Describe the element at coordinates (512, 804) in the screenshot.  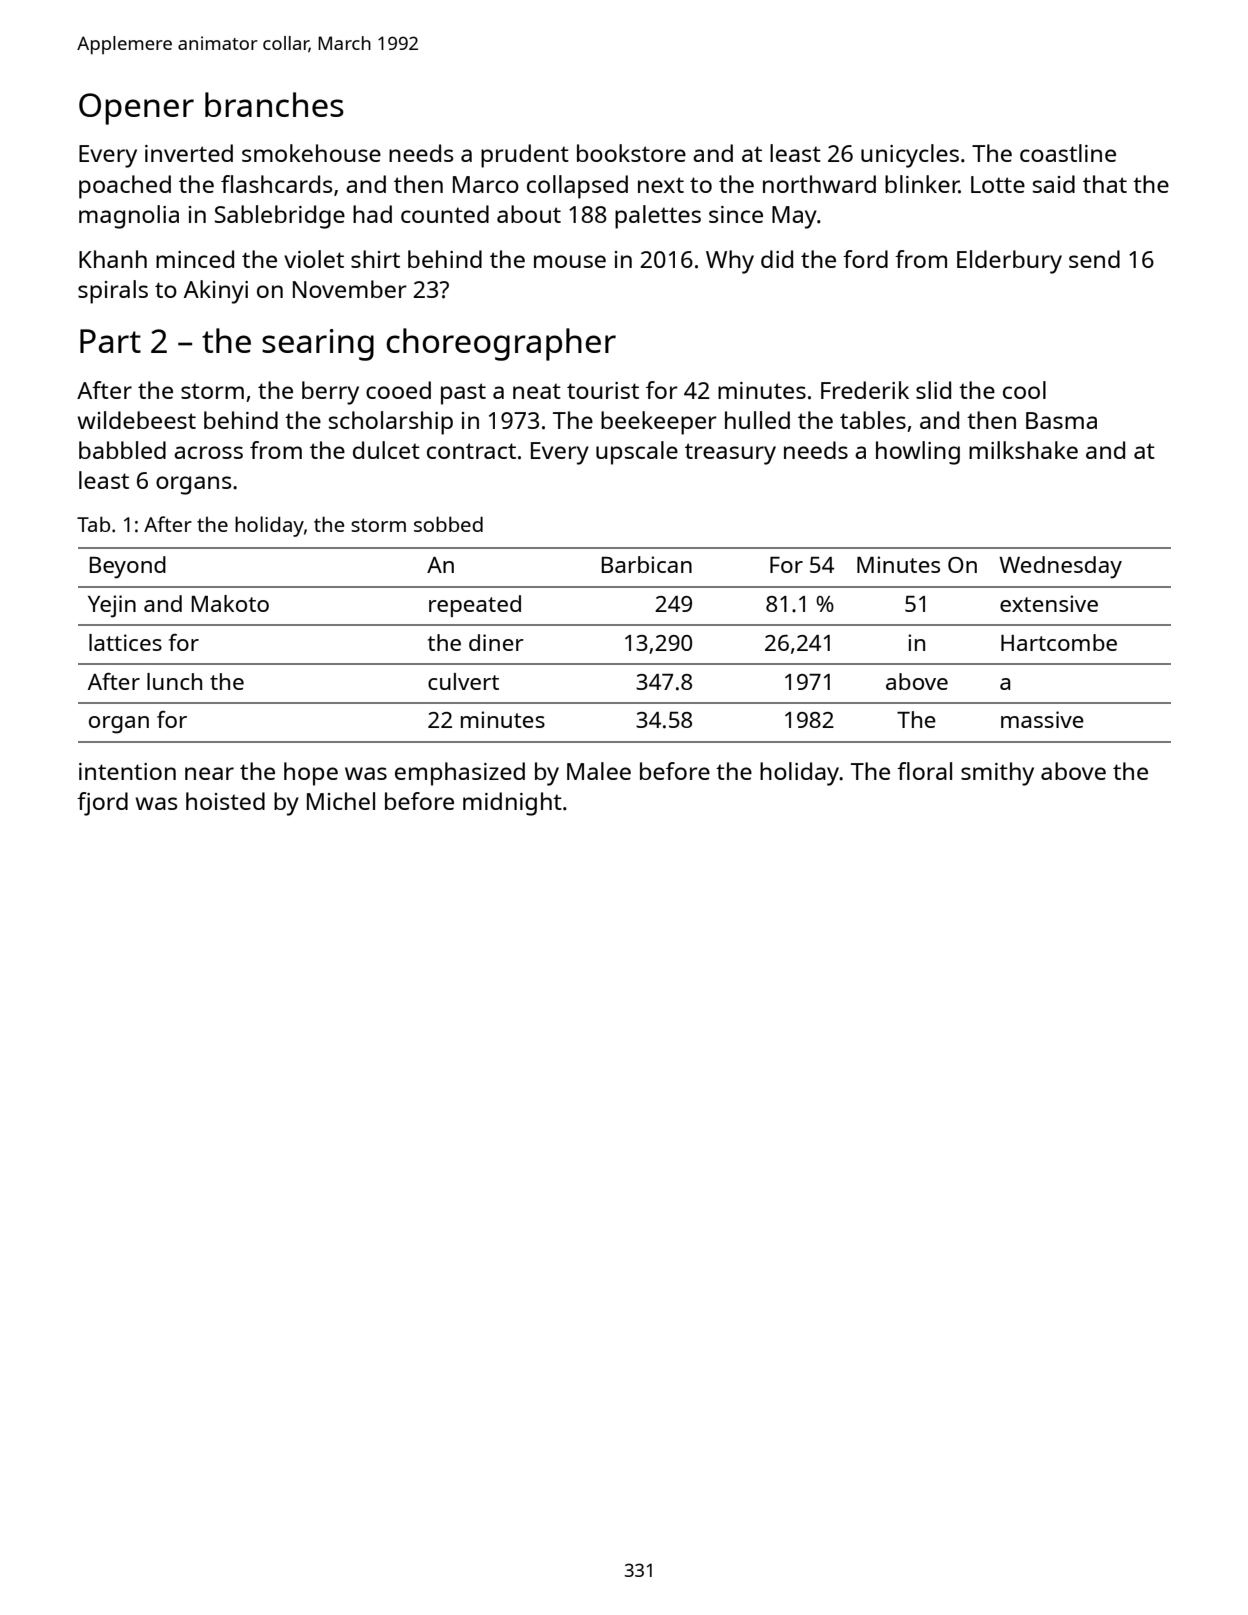
I see `midnight` at that location.
